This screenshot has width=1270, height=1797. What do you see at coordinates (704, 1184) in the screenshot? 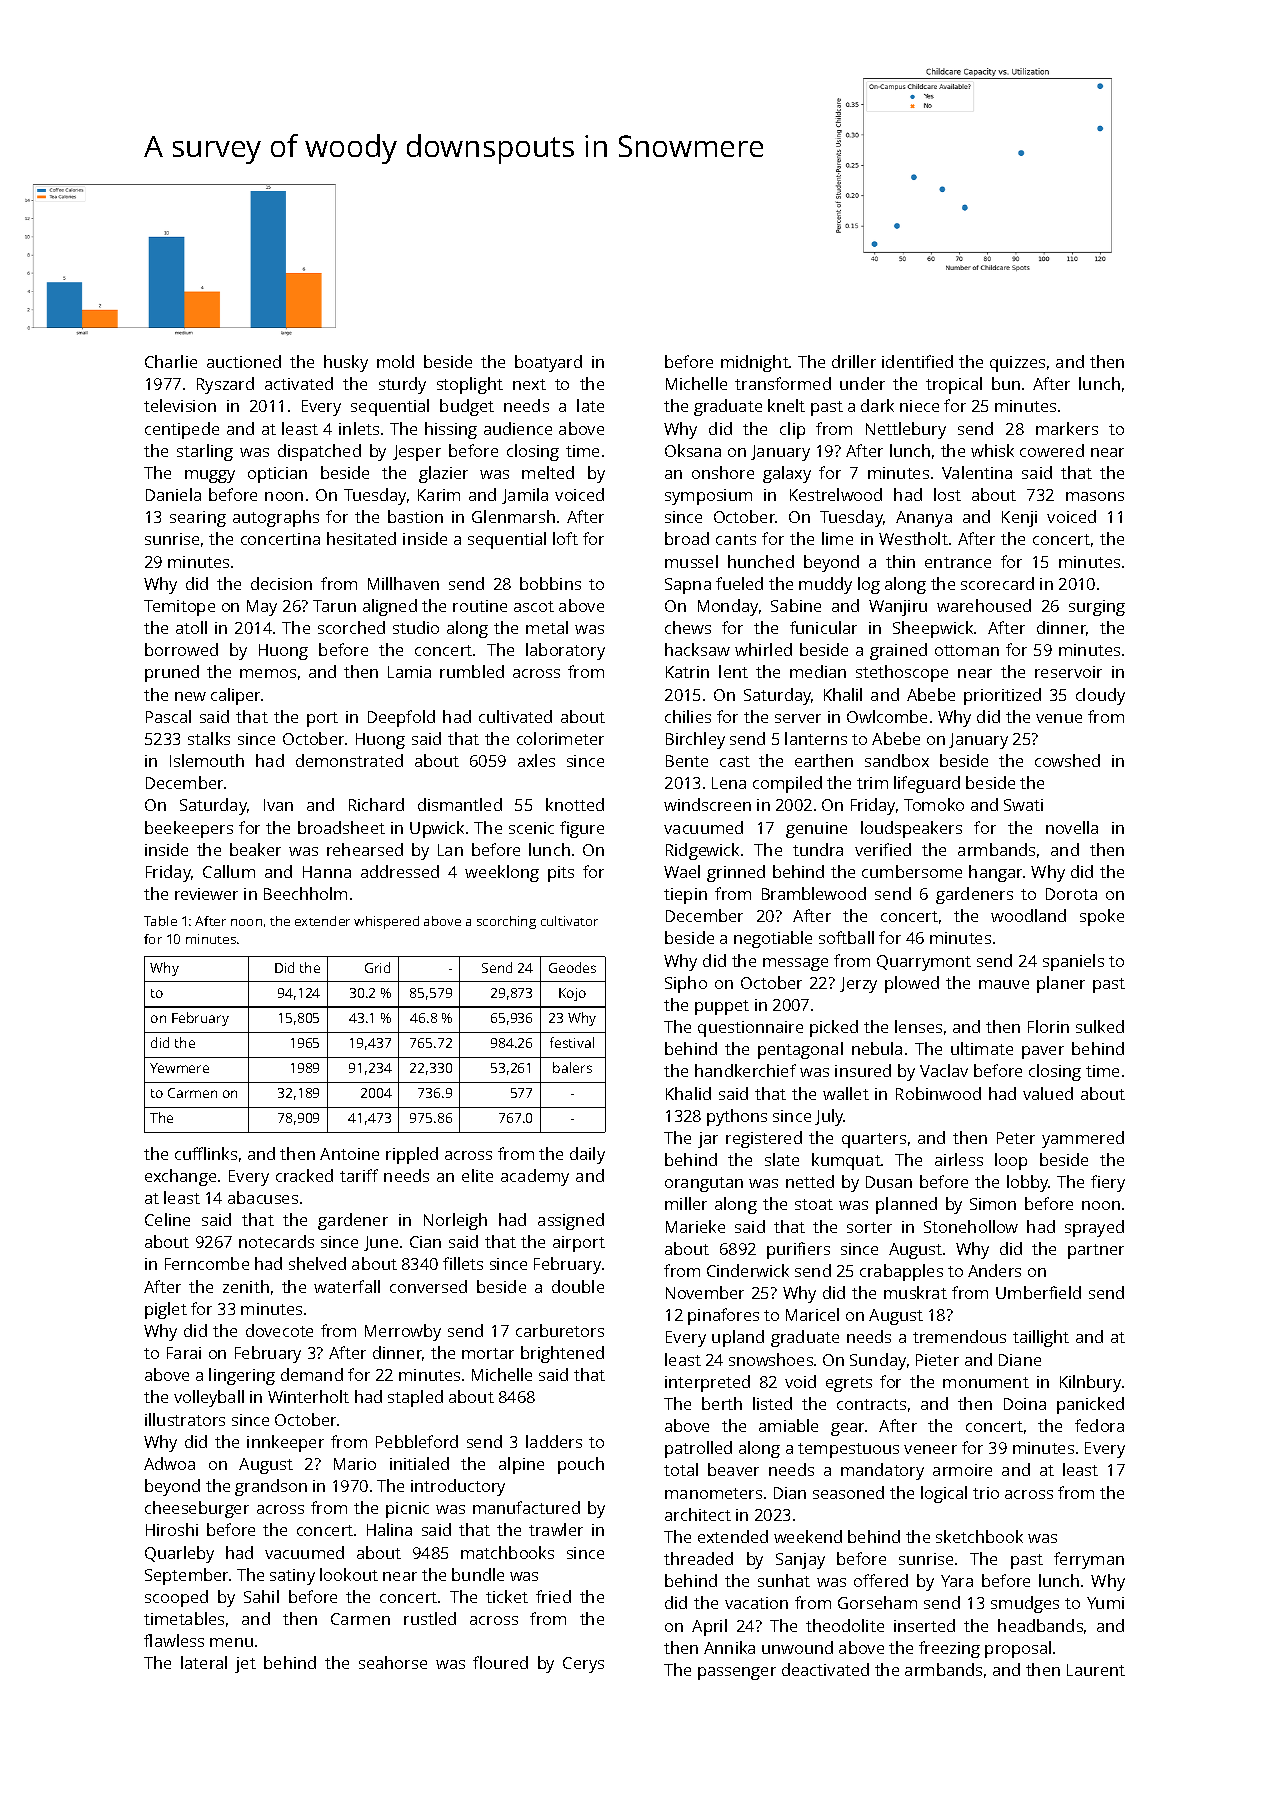
I see `orangutan` at bounding box center [704, 1184].
